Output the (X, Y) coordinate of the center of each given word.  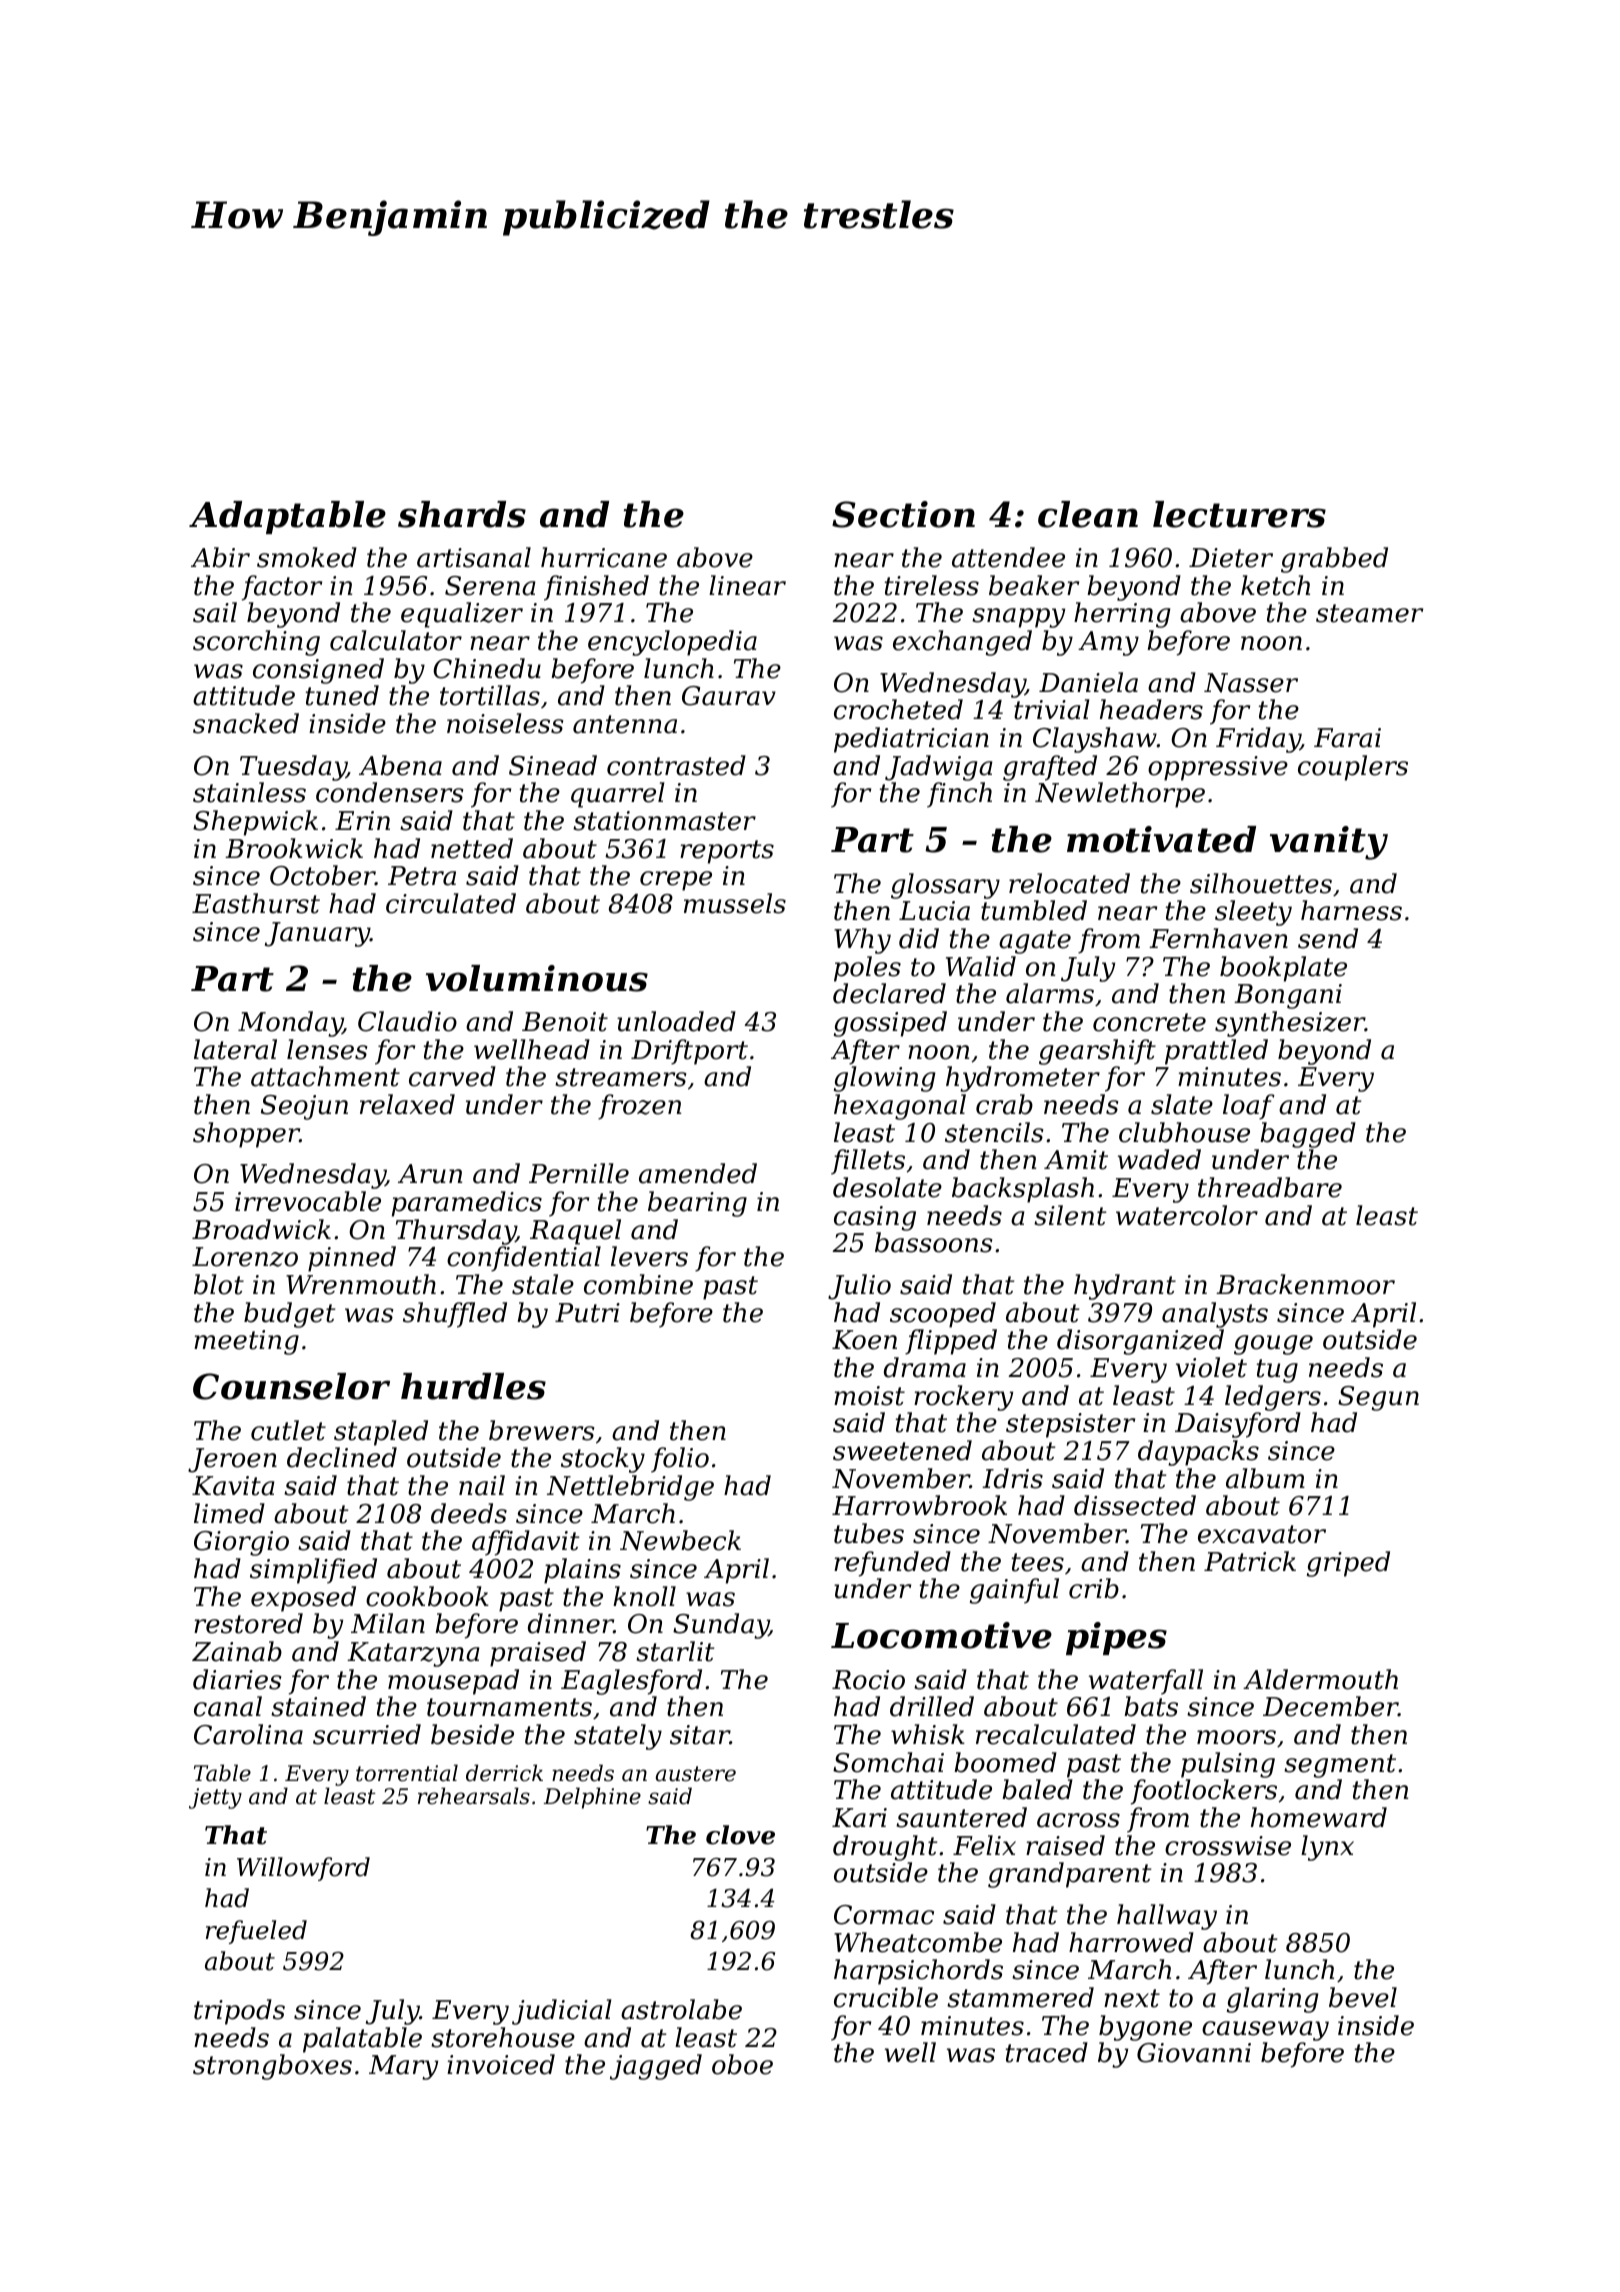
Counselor (291, 1386)
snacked (246, 723)
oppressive (1218, 768)
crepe (676, 881)
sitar (700, 1735)
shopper (246, 1135)
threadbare (1270, 1187)
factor (282, 588)
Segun (1378, 1398)
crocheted (898, 709)
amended (698, 1173)
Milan (388, 1623)
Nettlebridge (630, 1488)
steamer (1369, 613)
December (1330, 1706)
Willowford (303, 1869)
